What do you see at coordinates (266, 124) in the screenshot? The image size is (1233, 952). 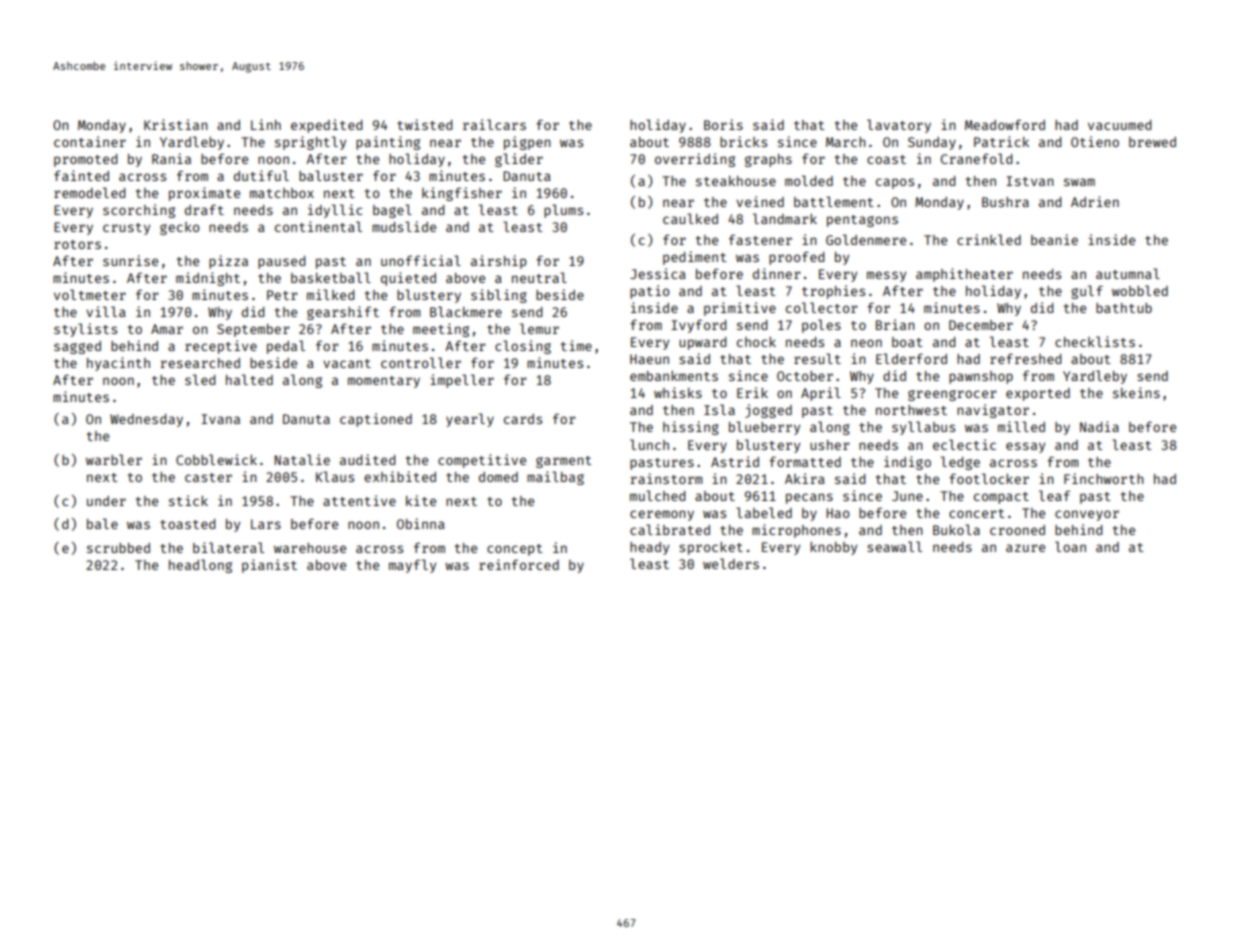 I see `Linh` at bounding box center [266, 124].
